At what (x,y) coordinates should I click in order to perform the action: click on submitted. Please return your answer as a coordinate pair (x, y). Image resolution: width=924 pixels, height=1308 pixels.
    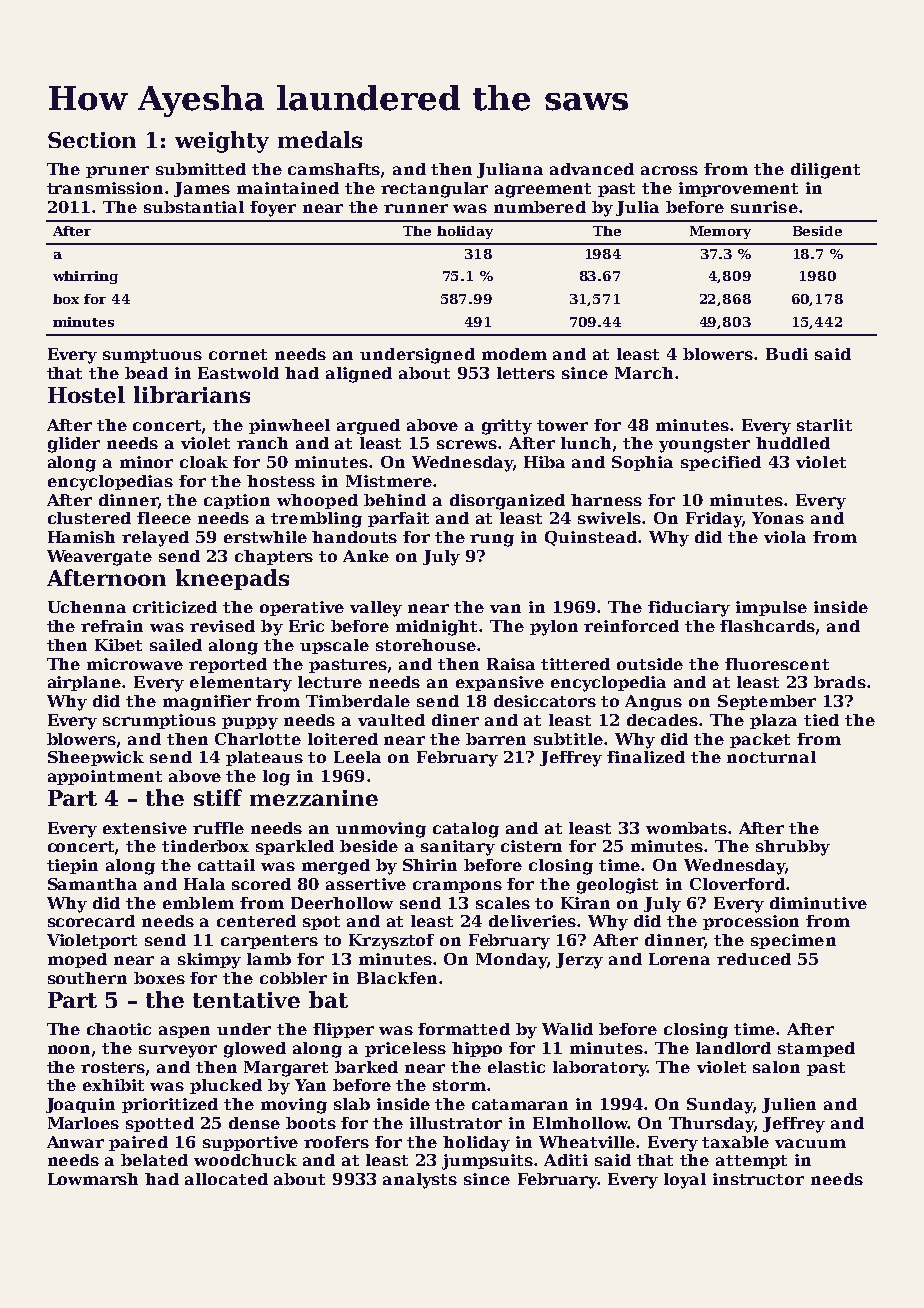
    Looking at the image, I should click on (201, 169).
